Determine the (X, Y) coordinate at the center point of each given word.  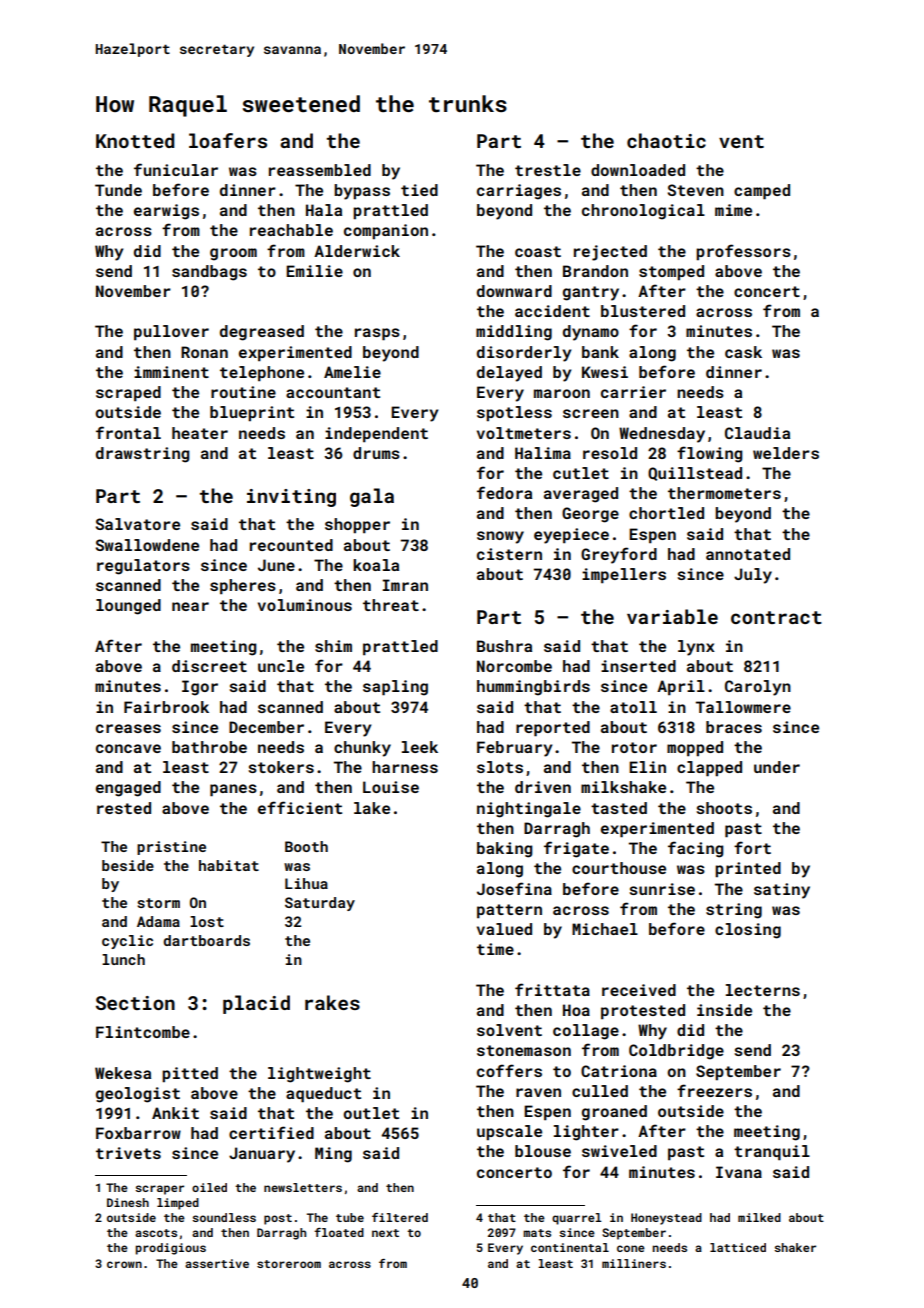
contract (776, 617)
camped (762, 192)
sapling (395, 688)
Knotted (135, 140)
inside (724, 1010)
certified (271, 1132)
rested (124, 808)
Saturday (320, 904)
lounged (128, 607)
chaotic (666, 140)
